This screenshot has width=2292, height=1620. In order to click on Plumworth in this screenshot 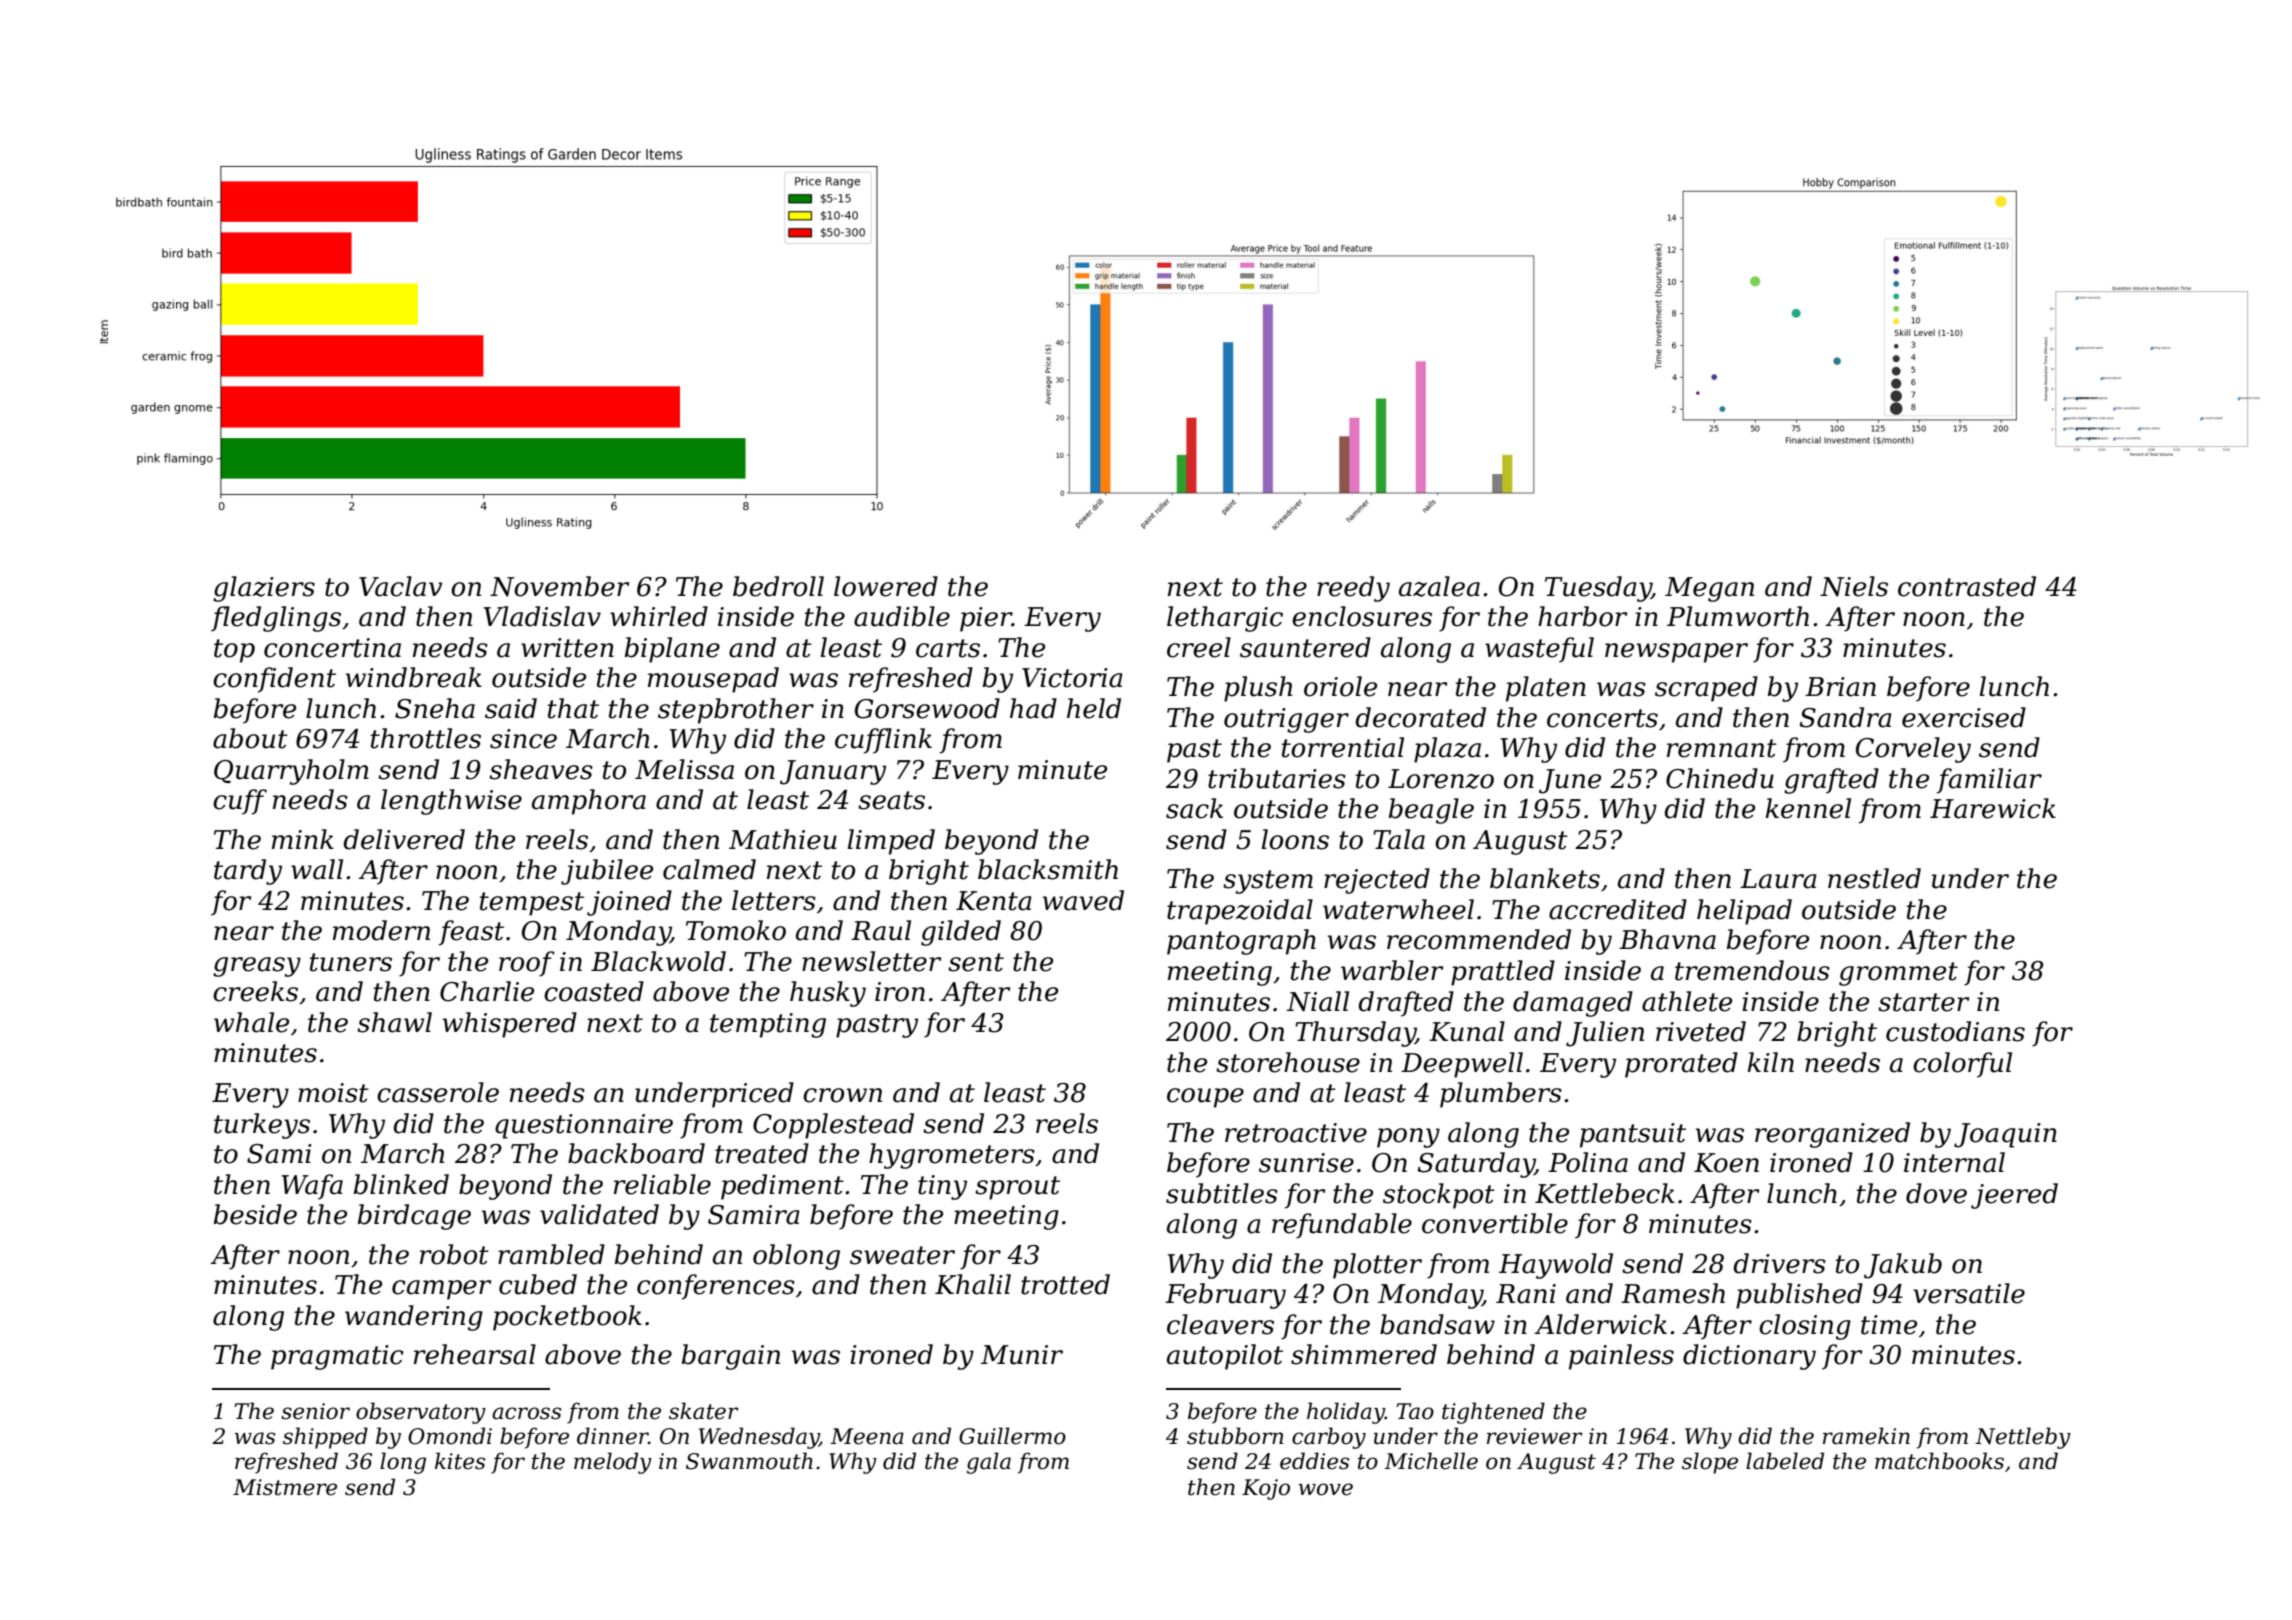, I will do `click(1738, 616)`.
